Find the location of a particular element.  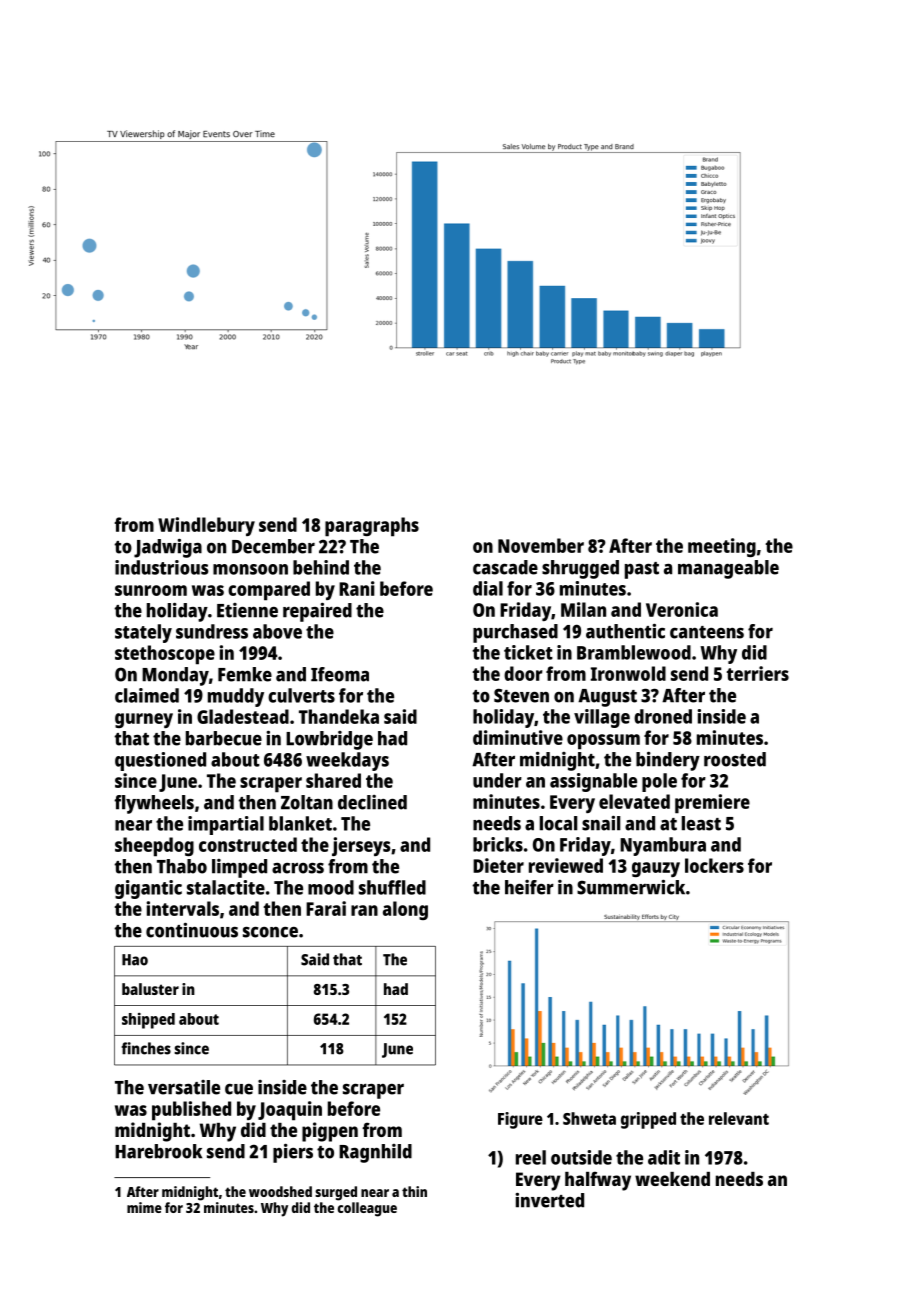

impartial is located at coordinates (226, 825).
